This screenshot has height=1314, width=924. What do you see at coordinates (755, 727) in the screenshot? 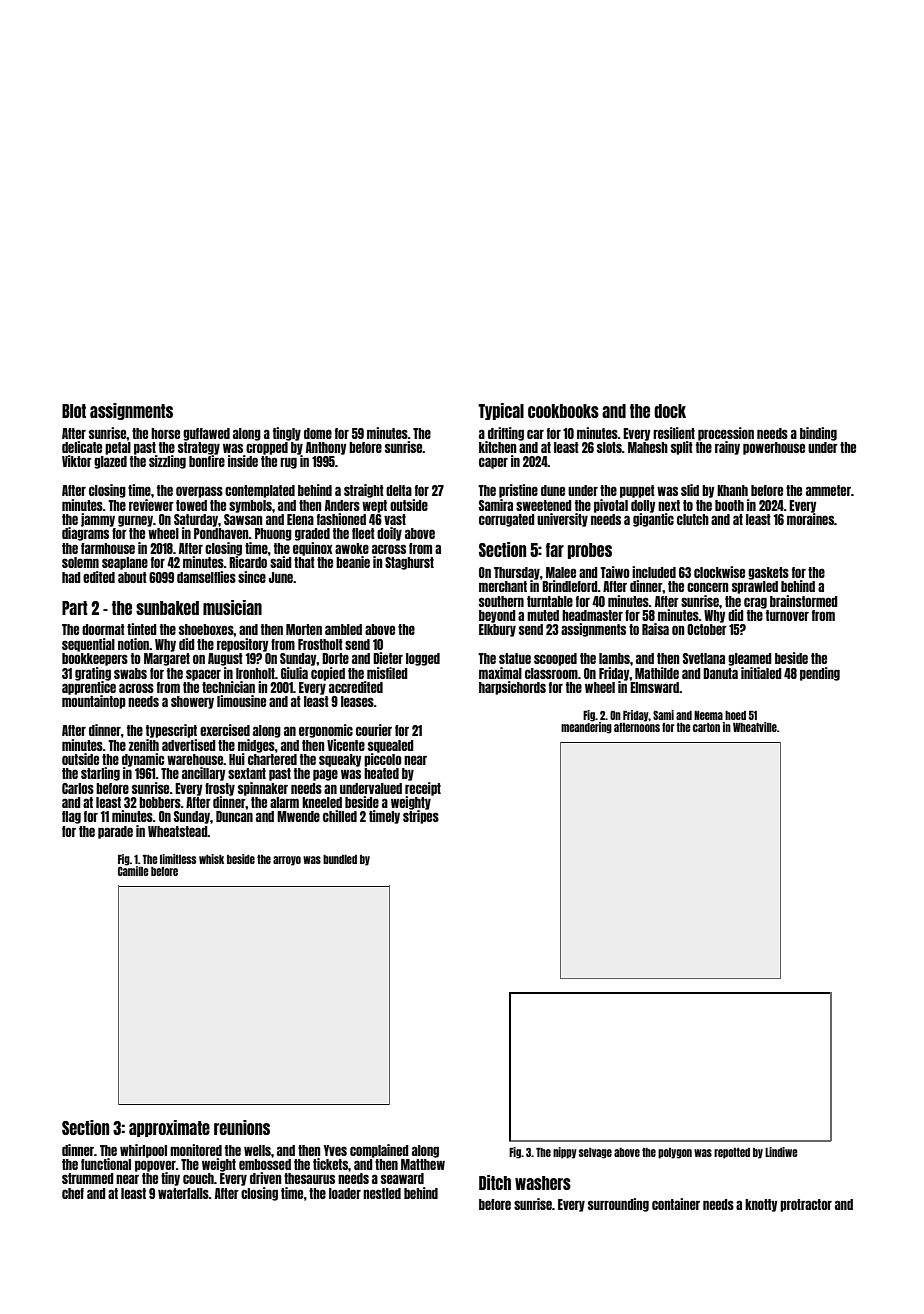
I see `Wheatville` at bounding box center [755, 727].
